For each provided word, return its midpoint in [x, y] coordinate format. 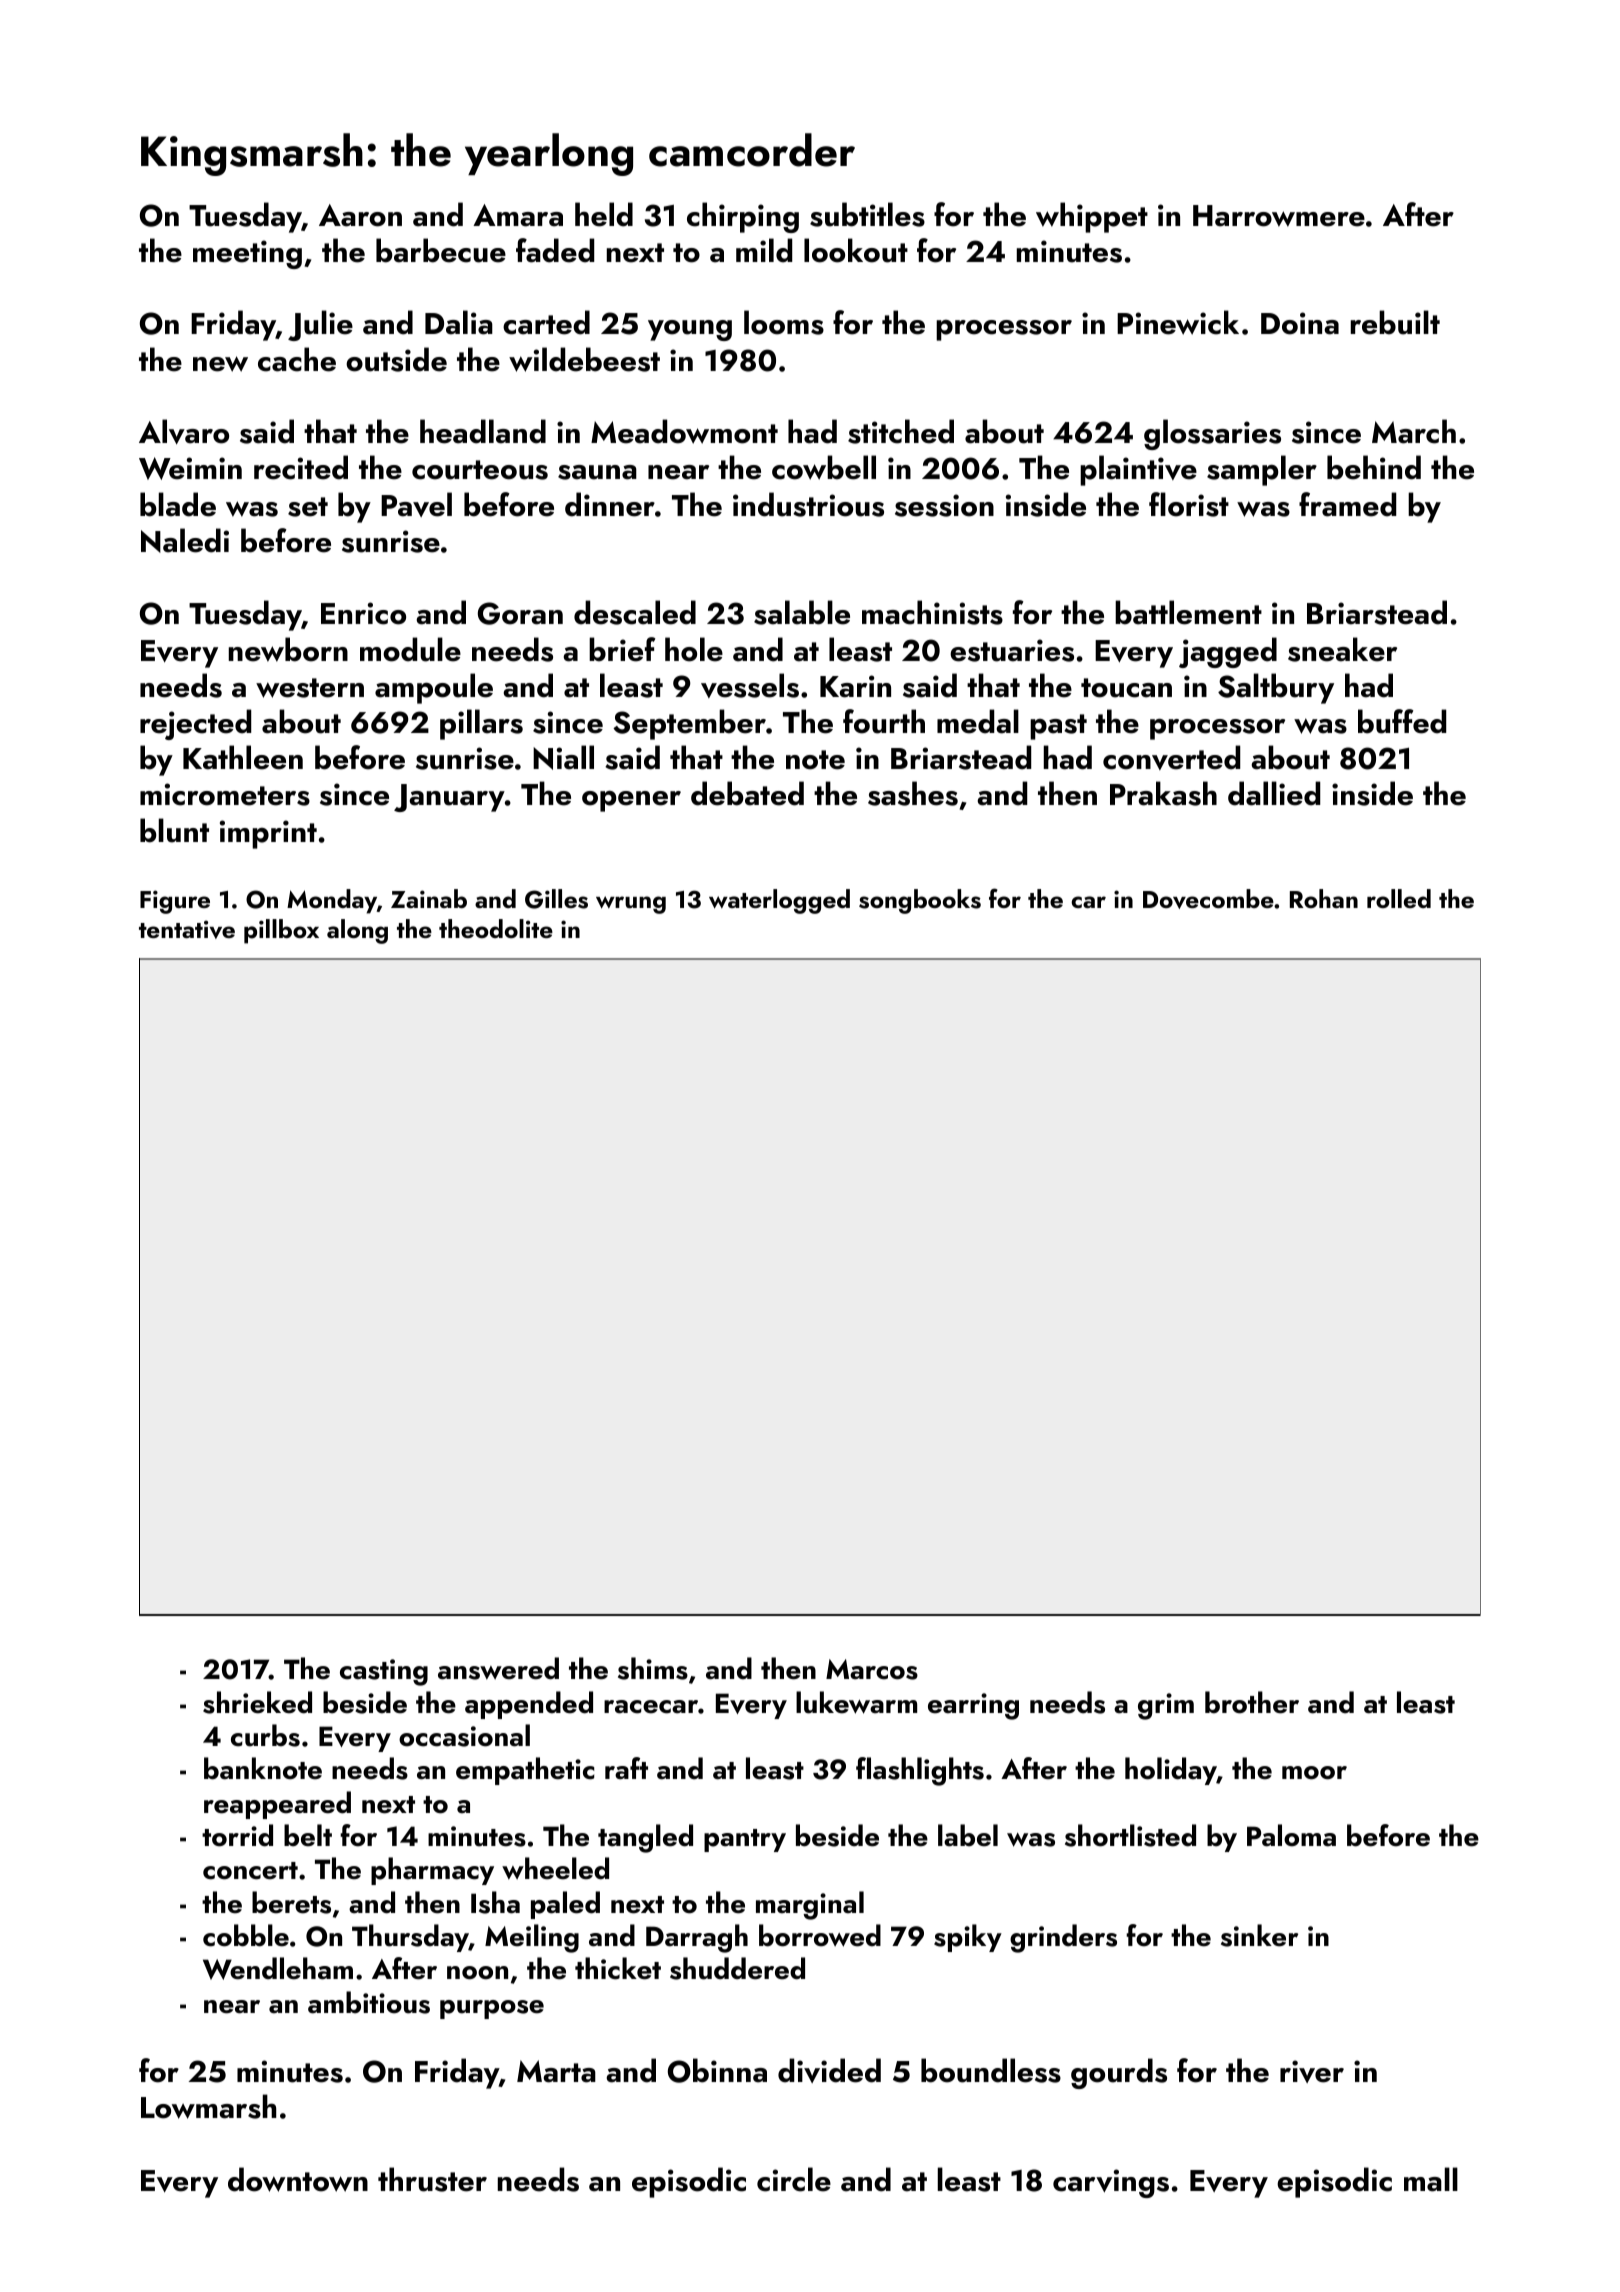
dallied [1274, 793]
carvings [1111, 2183]
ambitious [369, 2002]
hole [694, 649]
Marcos [872, 1669]
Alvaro [184, 431]
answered [498, 1668]
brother [1252, 1702]
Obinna [717, 2070]
